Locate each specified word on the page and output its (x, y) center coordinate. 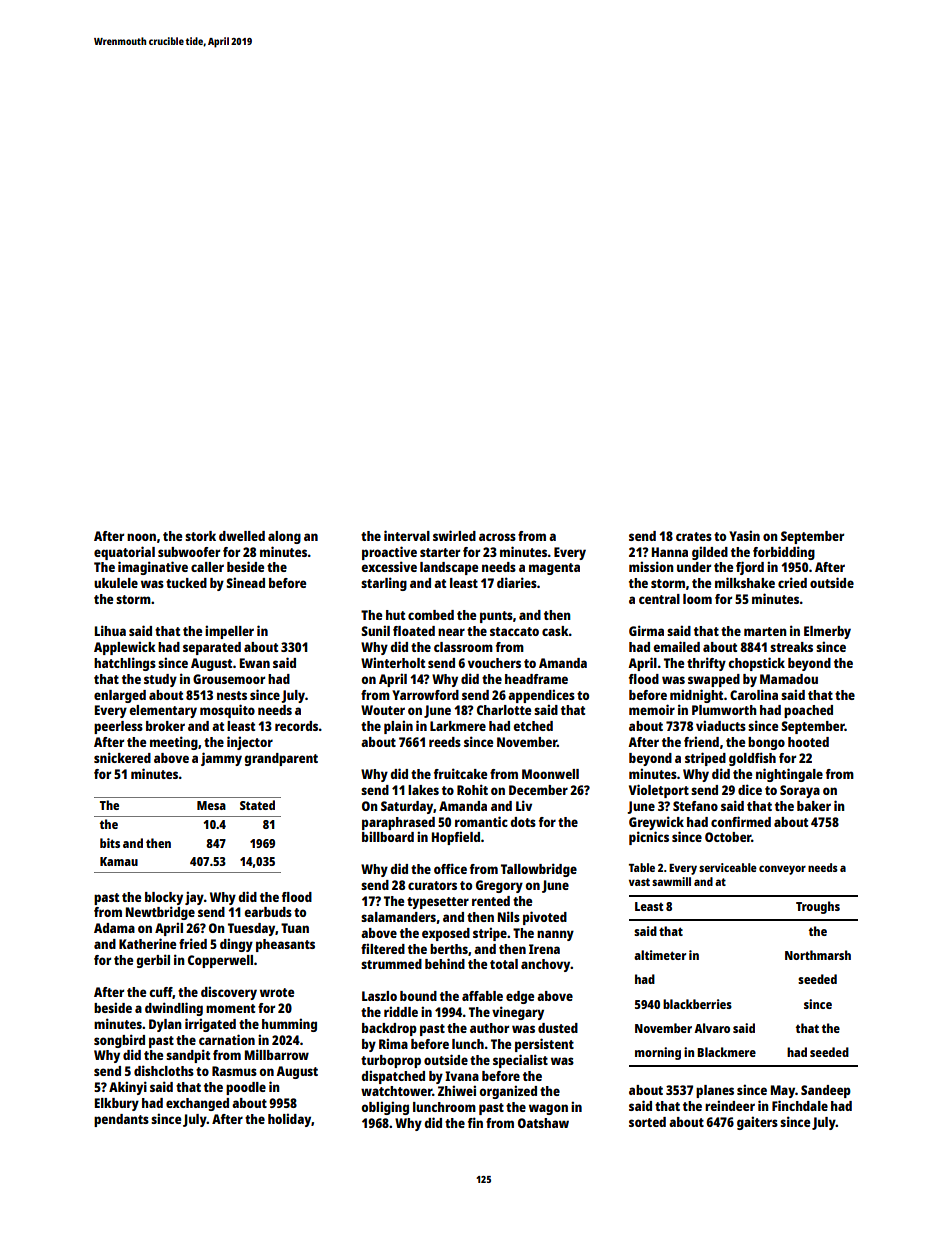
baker (814, 806)
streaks (791, 647)
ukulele (116, 583)
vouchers (494, 663)
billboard (388, 836)
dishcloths (164, 1070)
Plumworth (724, 710)
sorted (647, 1122)
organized (508, 1092)
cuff (161, 993)
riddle (401, 1011)
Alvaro (712, 1028)
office (450, 868)
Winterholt (393, 662)
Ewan (255, 663)
